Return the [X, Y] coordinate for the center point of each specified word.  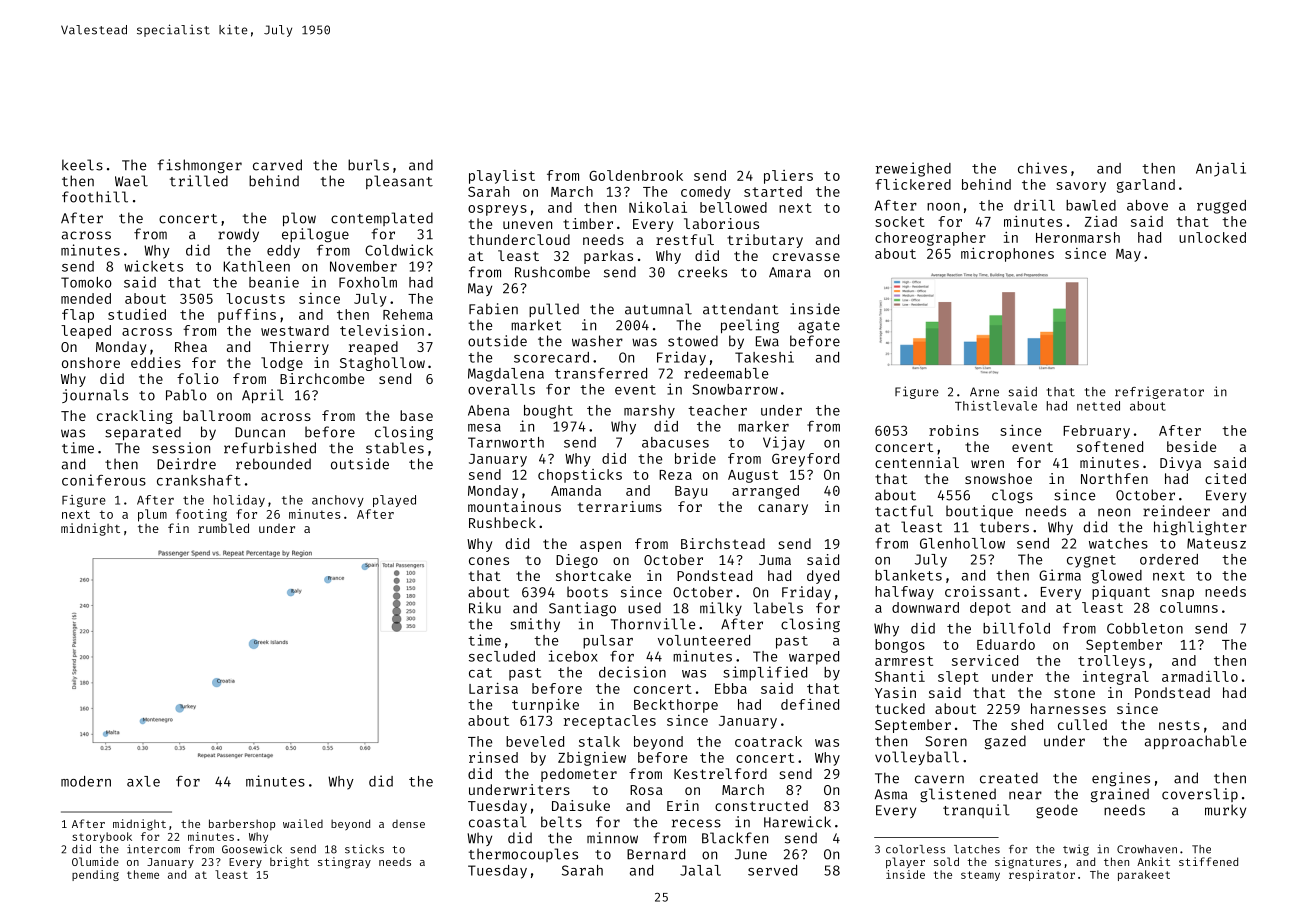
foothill [95, 197]
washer [597, 341]
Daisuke [581, 805]
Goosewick [252, 849]
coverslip [1200, 795]
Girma [1060, 575]
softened [1110, 446]
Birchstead [723, 543]
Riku [485, 608]
